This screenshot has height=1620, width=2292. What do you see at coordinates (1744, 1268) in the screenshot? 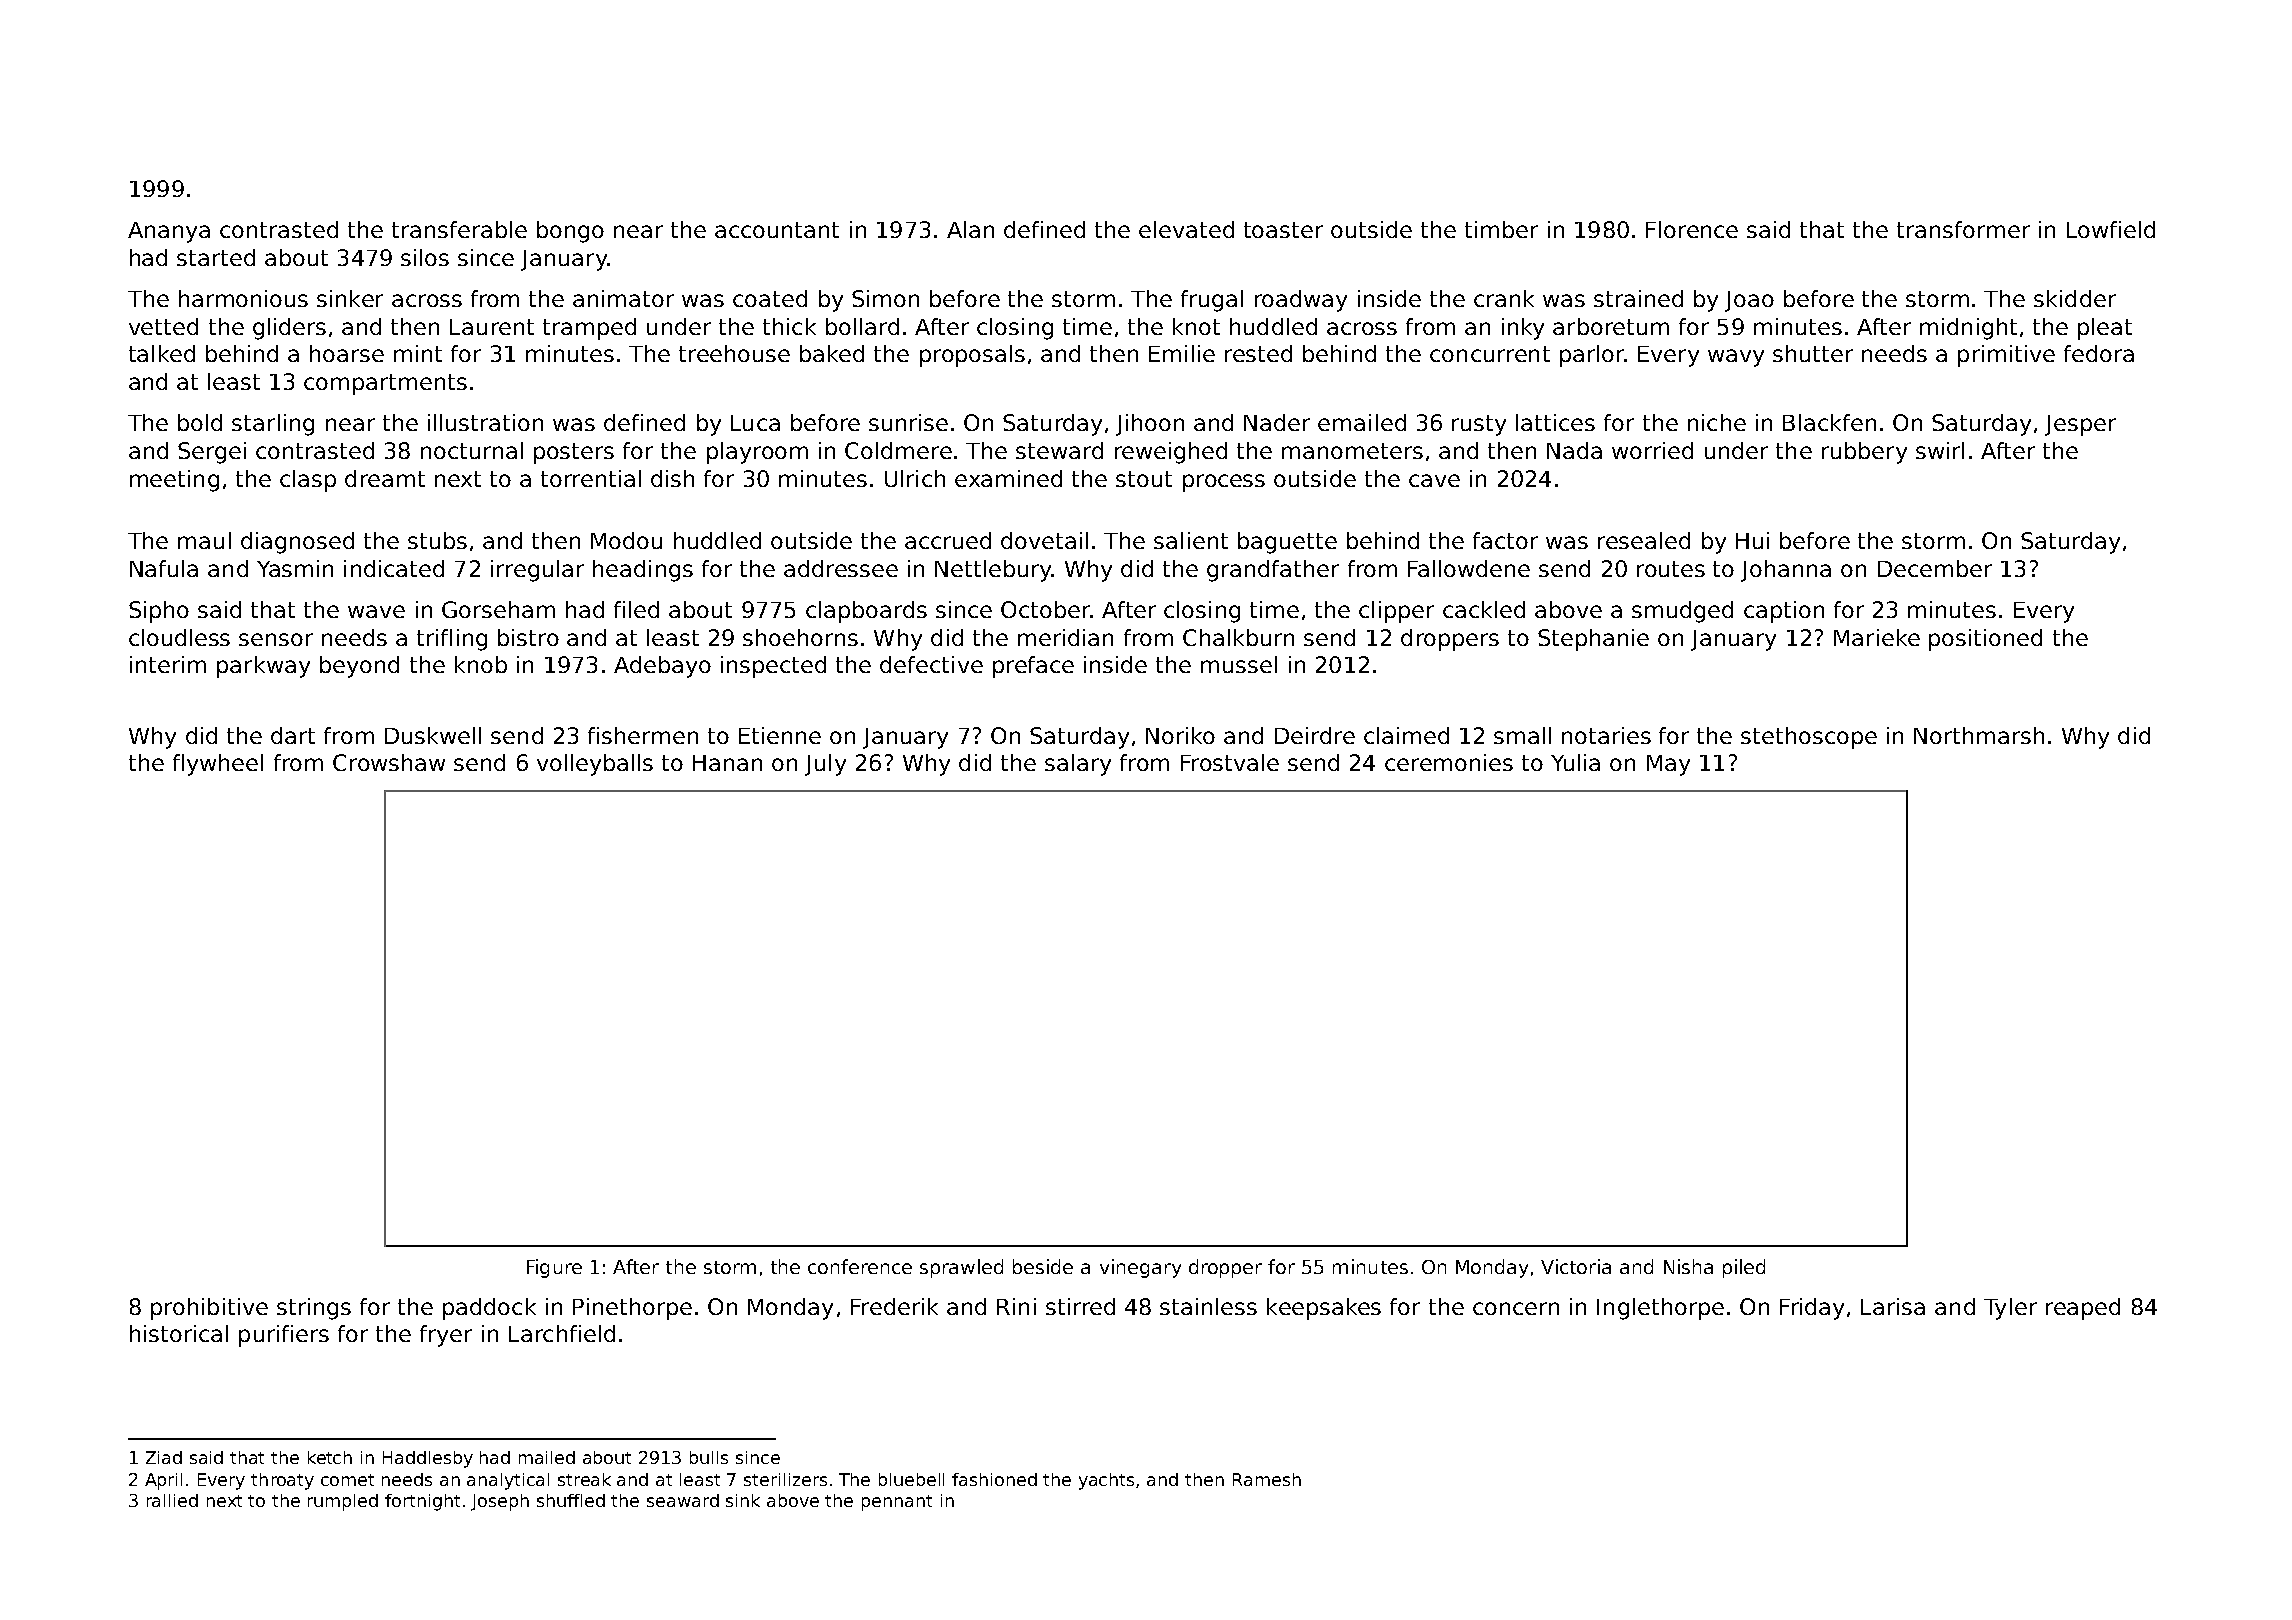
I see `piled` at bounding box center [1744, 1268].
